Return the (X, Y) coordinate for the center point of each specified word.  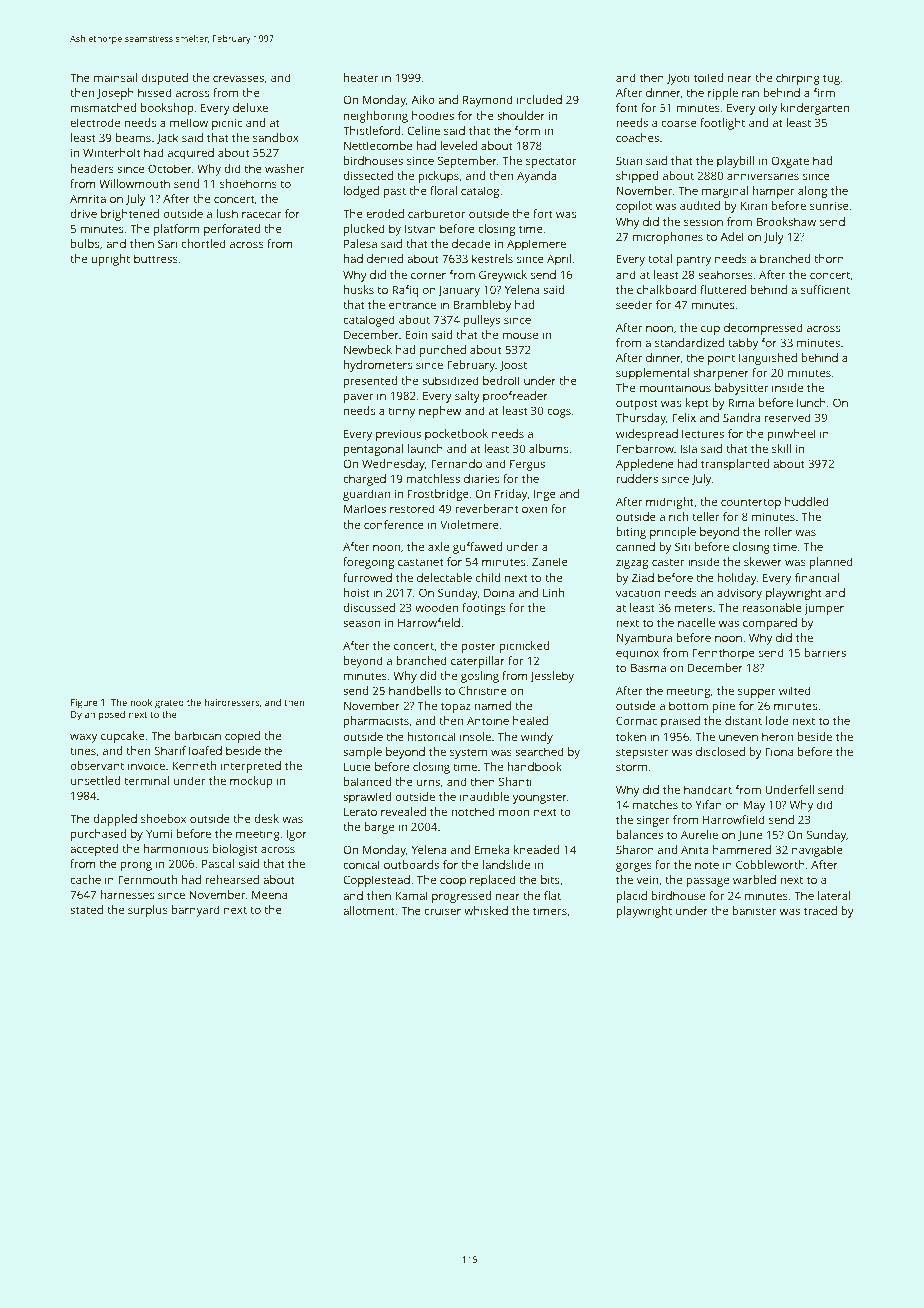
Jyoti (678, 79)
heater (361, 77)
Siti (682, 546)
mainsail (115, 77)
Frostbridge (438, 495)
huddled (807, 501)
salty (467, 397)
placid (631, 897)
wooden (436, 607)
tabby (743, 344)
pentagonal (373, 450)
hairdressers (232, 702)
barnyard (196, 911)
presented (370, 382)
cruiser (442, 910)
